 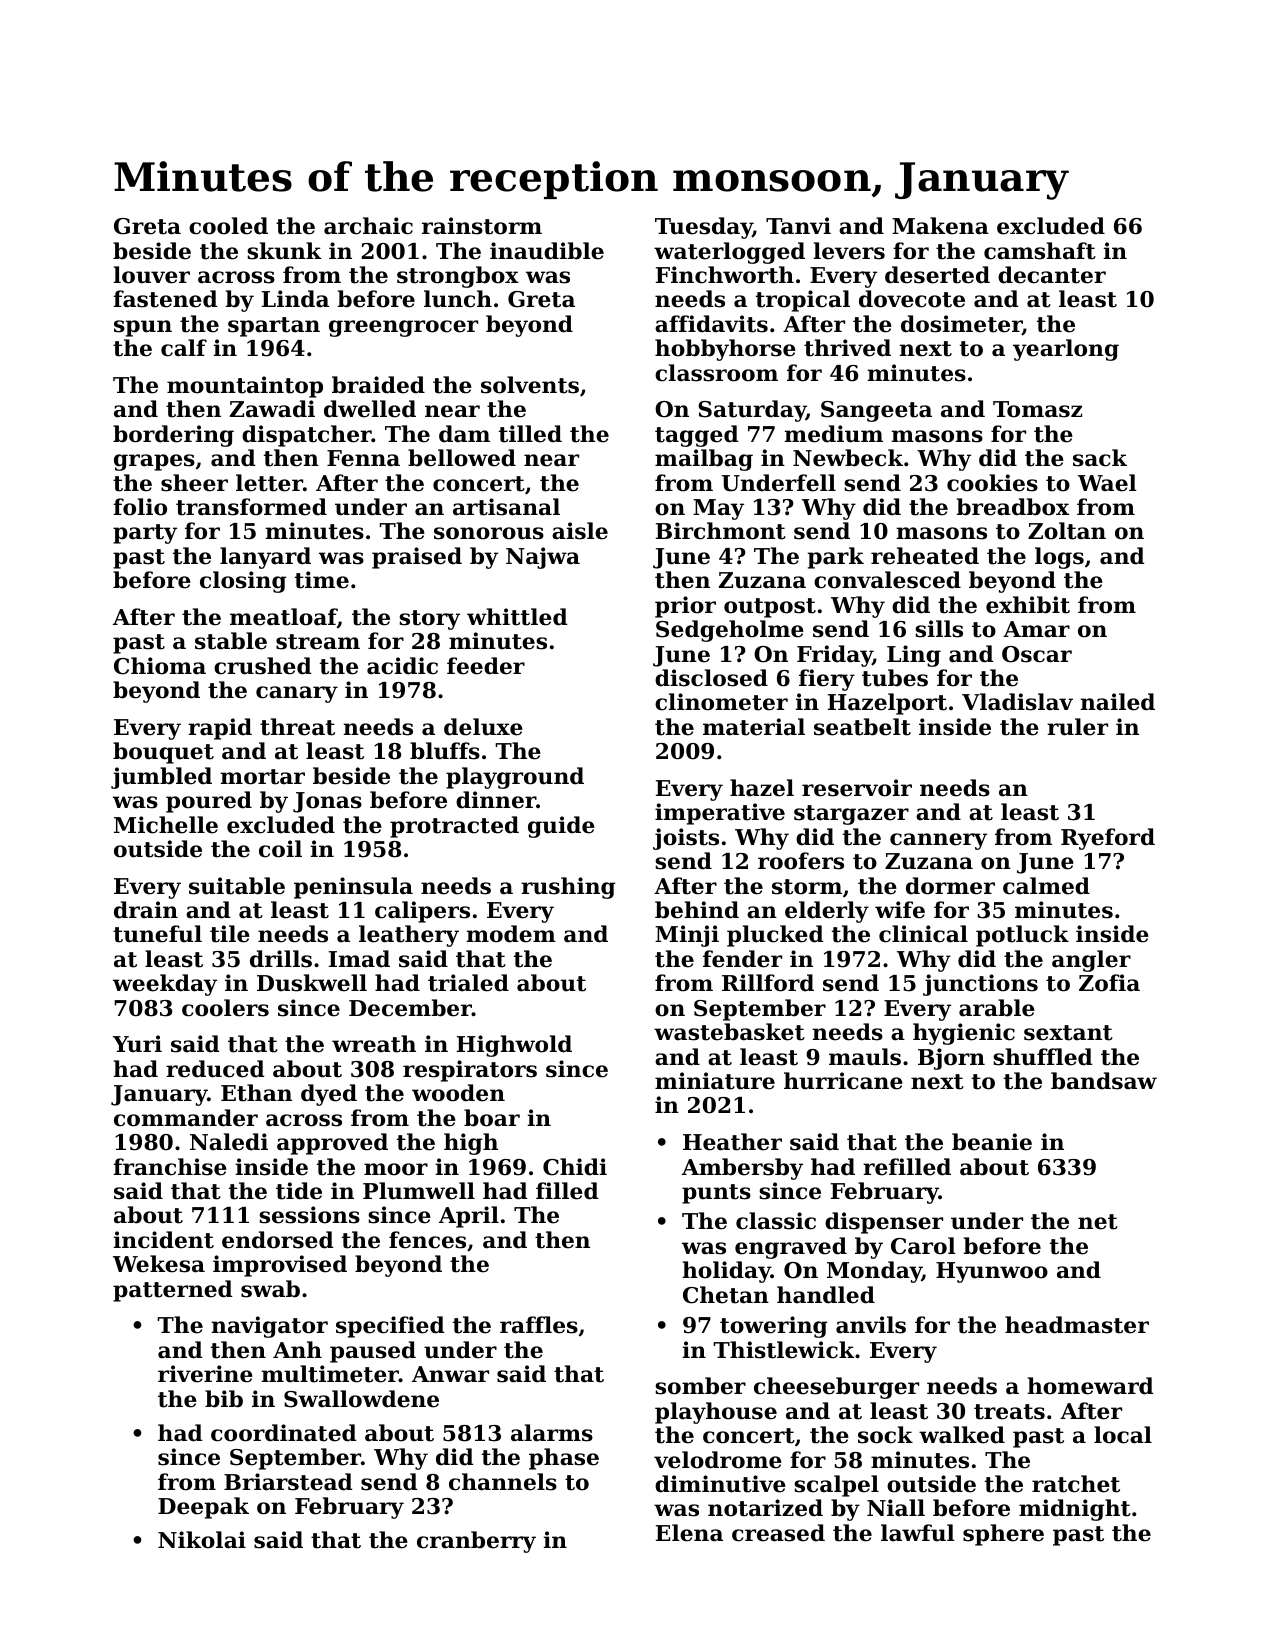 I want to click on Jonas, so click(x=327, y=802).
